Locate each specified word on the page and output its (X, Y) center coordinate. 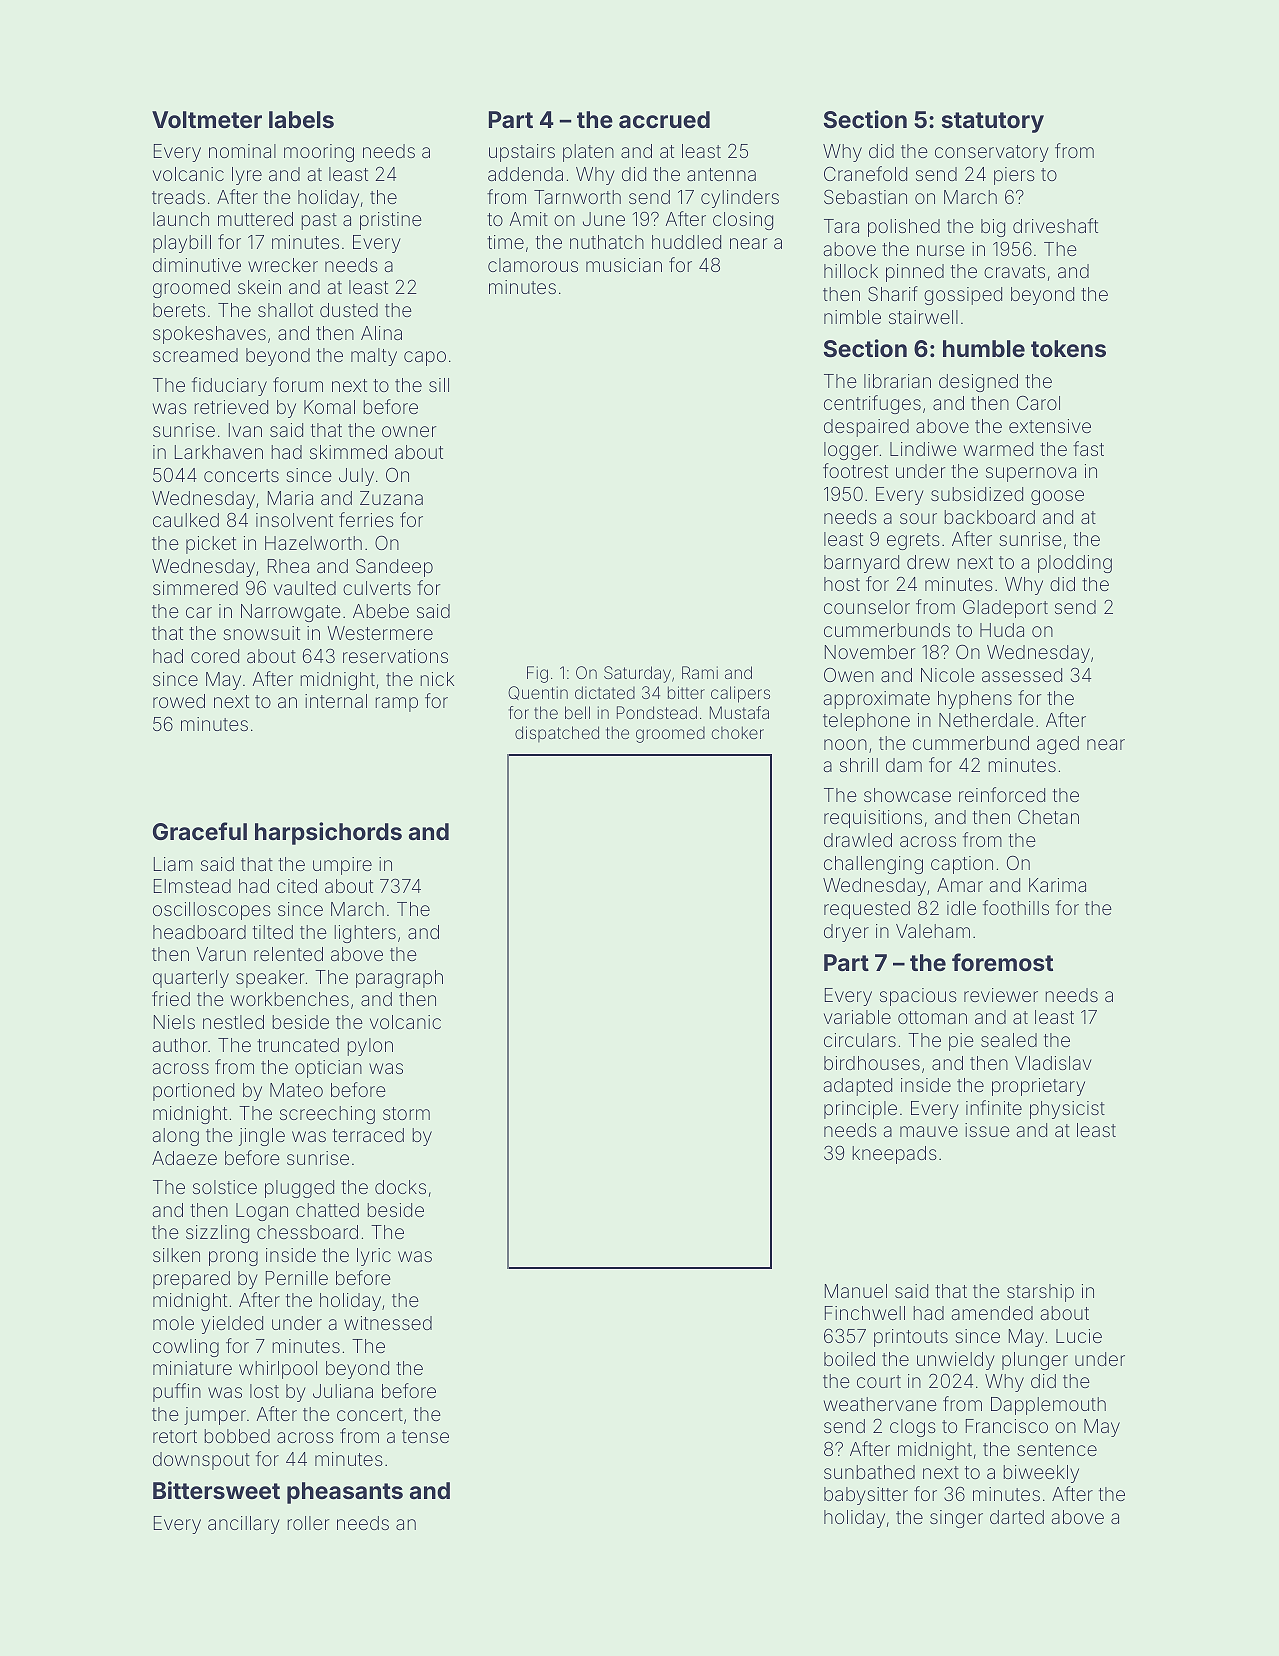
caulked (186, 520)
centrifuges (872, 404)
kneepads (894, 1155)
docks (400, 1187)
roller (308, 1523)
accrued (664, 119)
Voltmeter (207, 119)
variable (857, 1017)
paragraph (399, 979)
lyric (374, 1257)
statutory (993, 122)
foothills (1016, 907)
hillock (851, 271)
